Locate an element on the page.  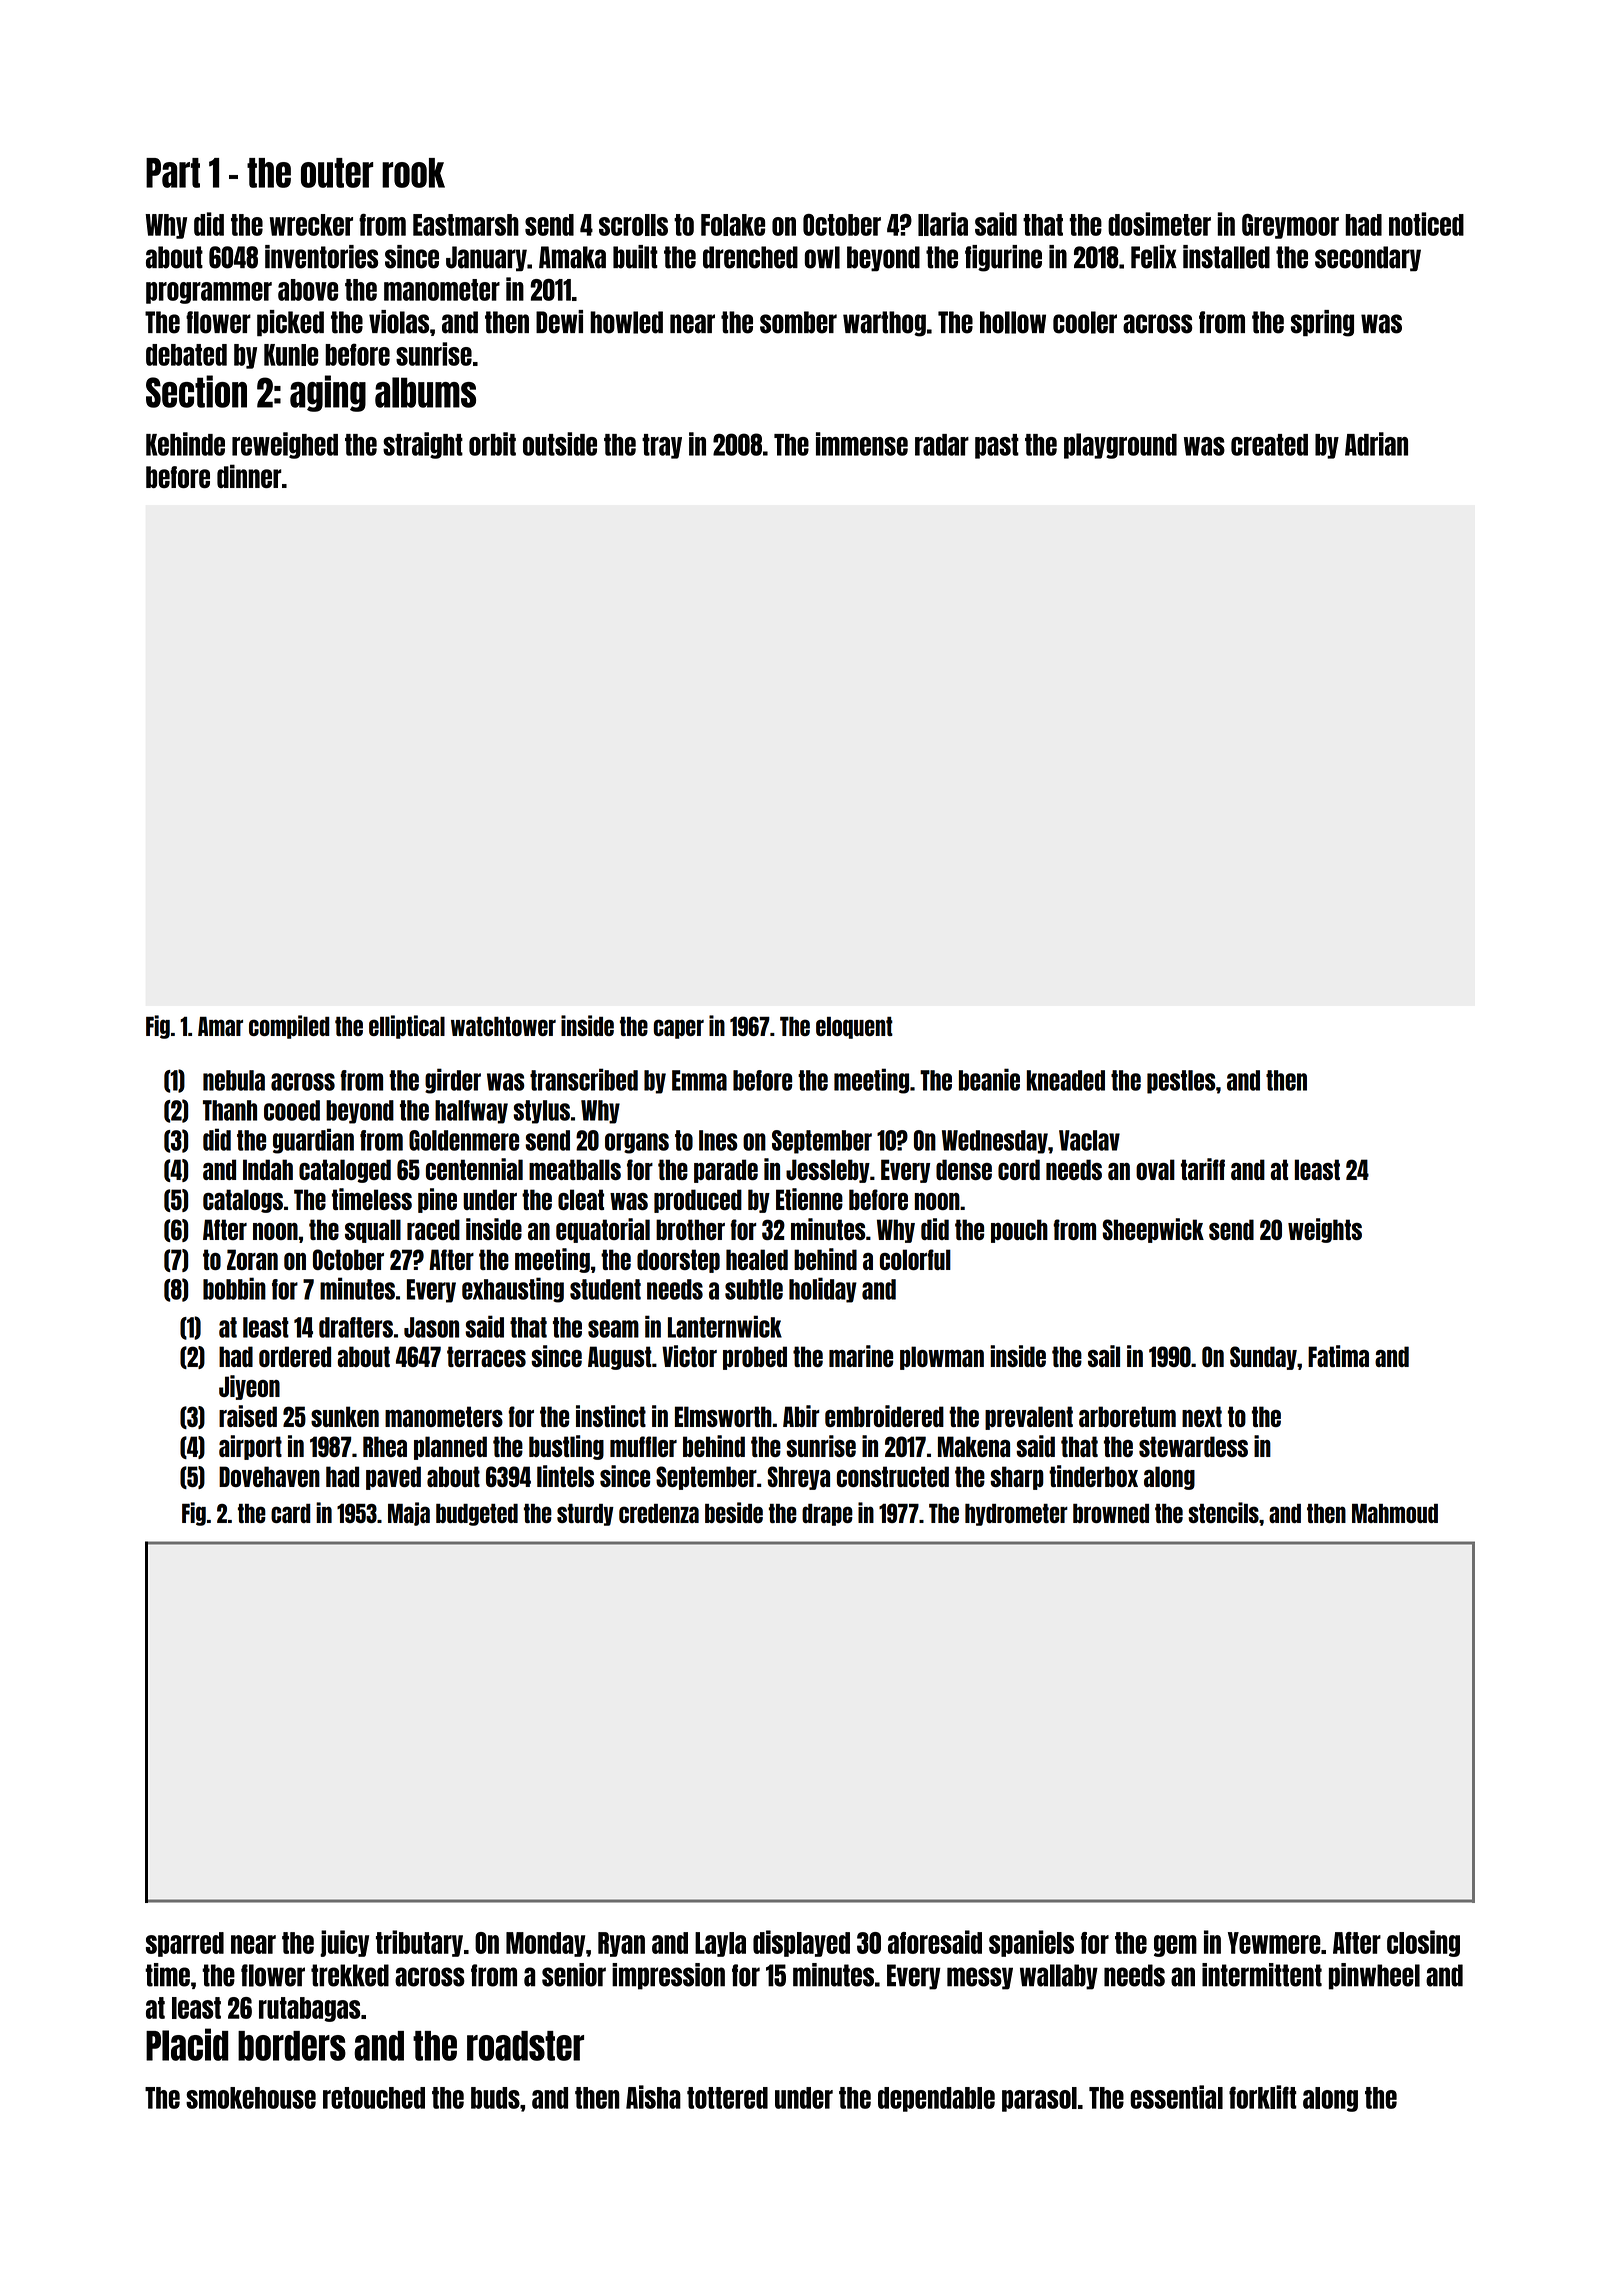
dosimeter is located at coordinates (1159, 224).
